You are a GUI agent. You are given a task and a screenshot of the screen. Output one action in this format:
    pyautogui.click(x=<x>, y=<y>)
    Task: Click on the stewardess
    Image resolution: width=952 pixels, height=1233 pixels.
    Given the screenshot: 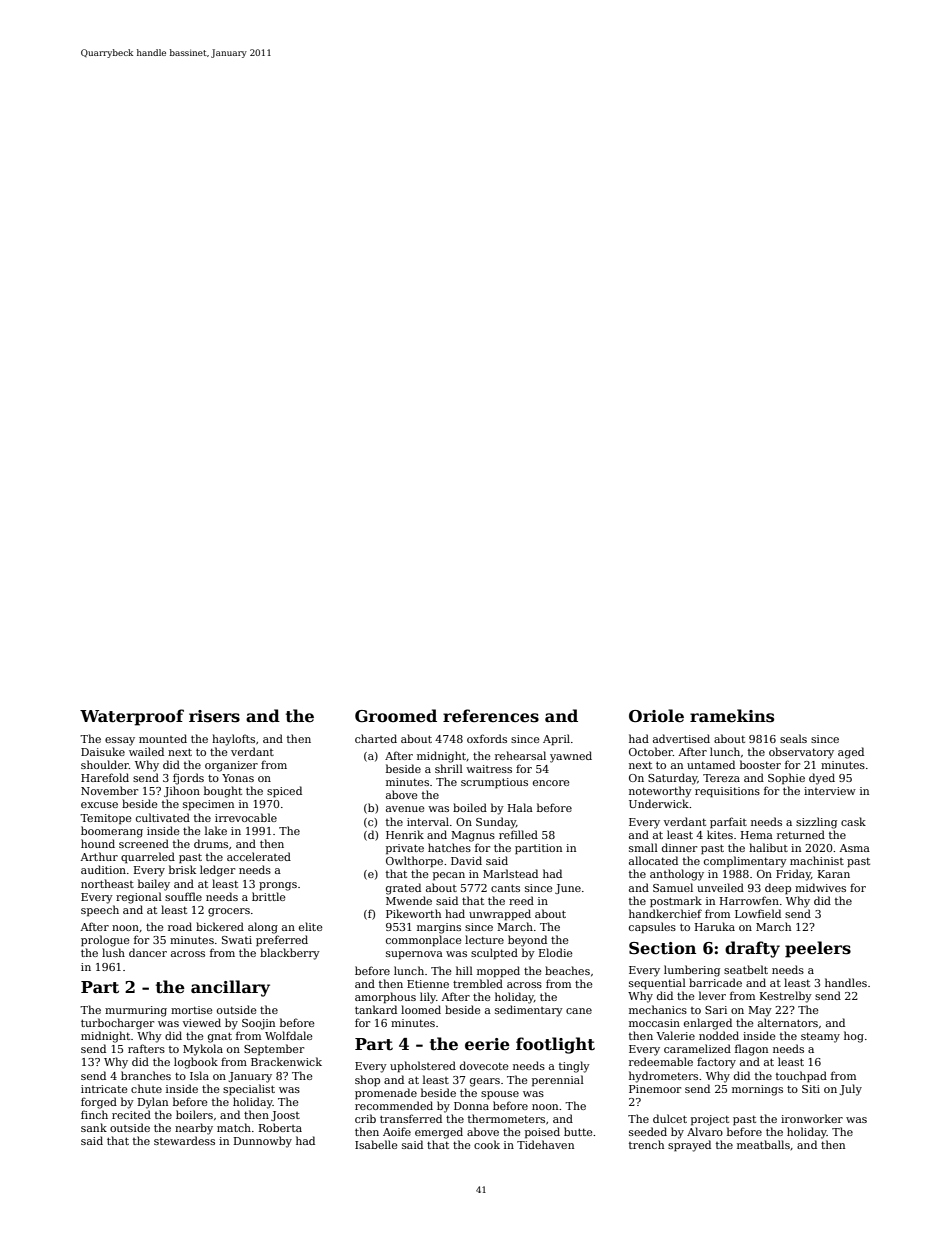 What is the action you would take?
    pyautogui.click(x=184, y=1140)
